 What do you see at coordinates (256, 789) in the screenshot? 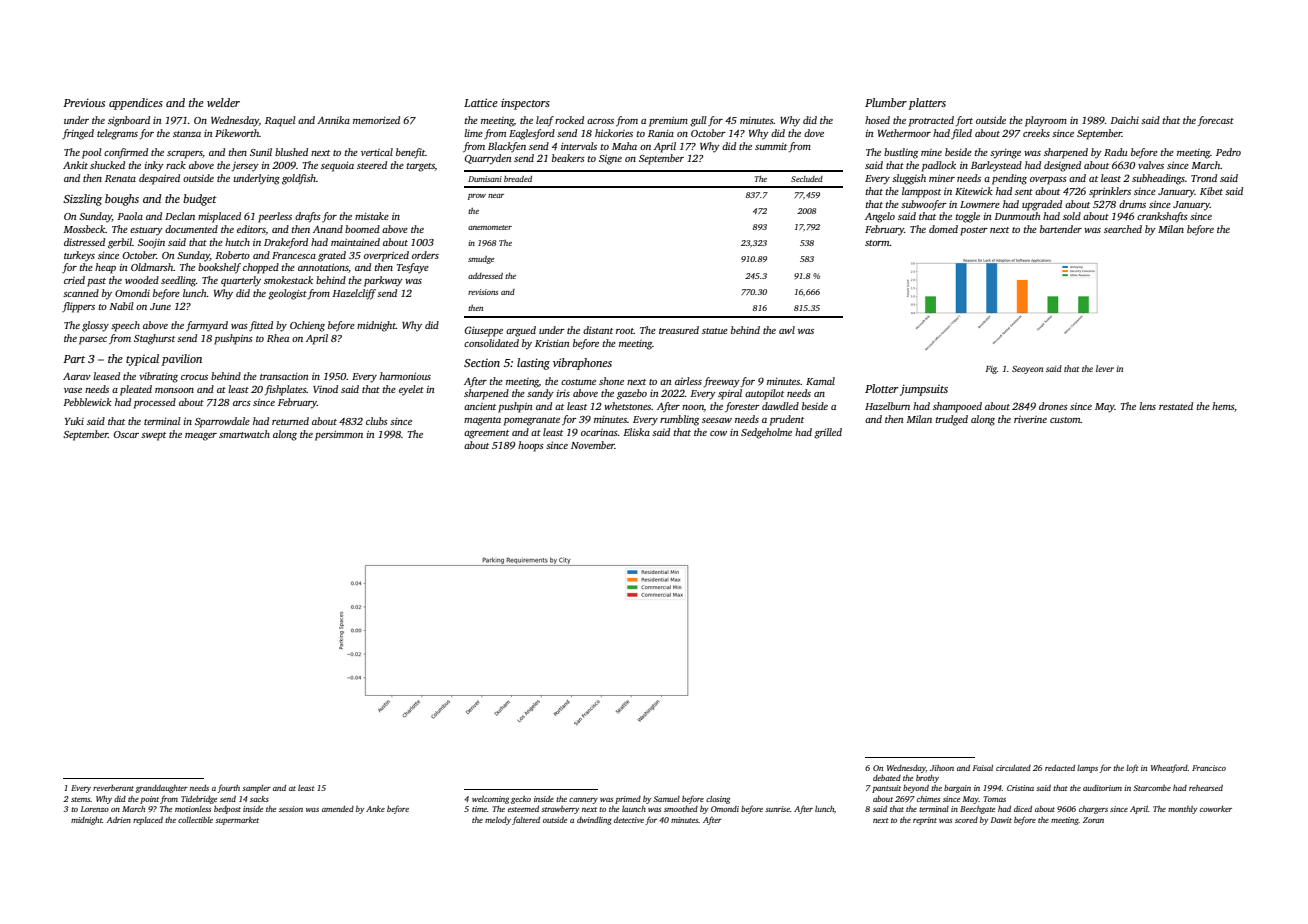
I see `sampler` at bounding box center [256, 789].
